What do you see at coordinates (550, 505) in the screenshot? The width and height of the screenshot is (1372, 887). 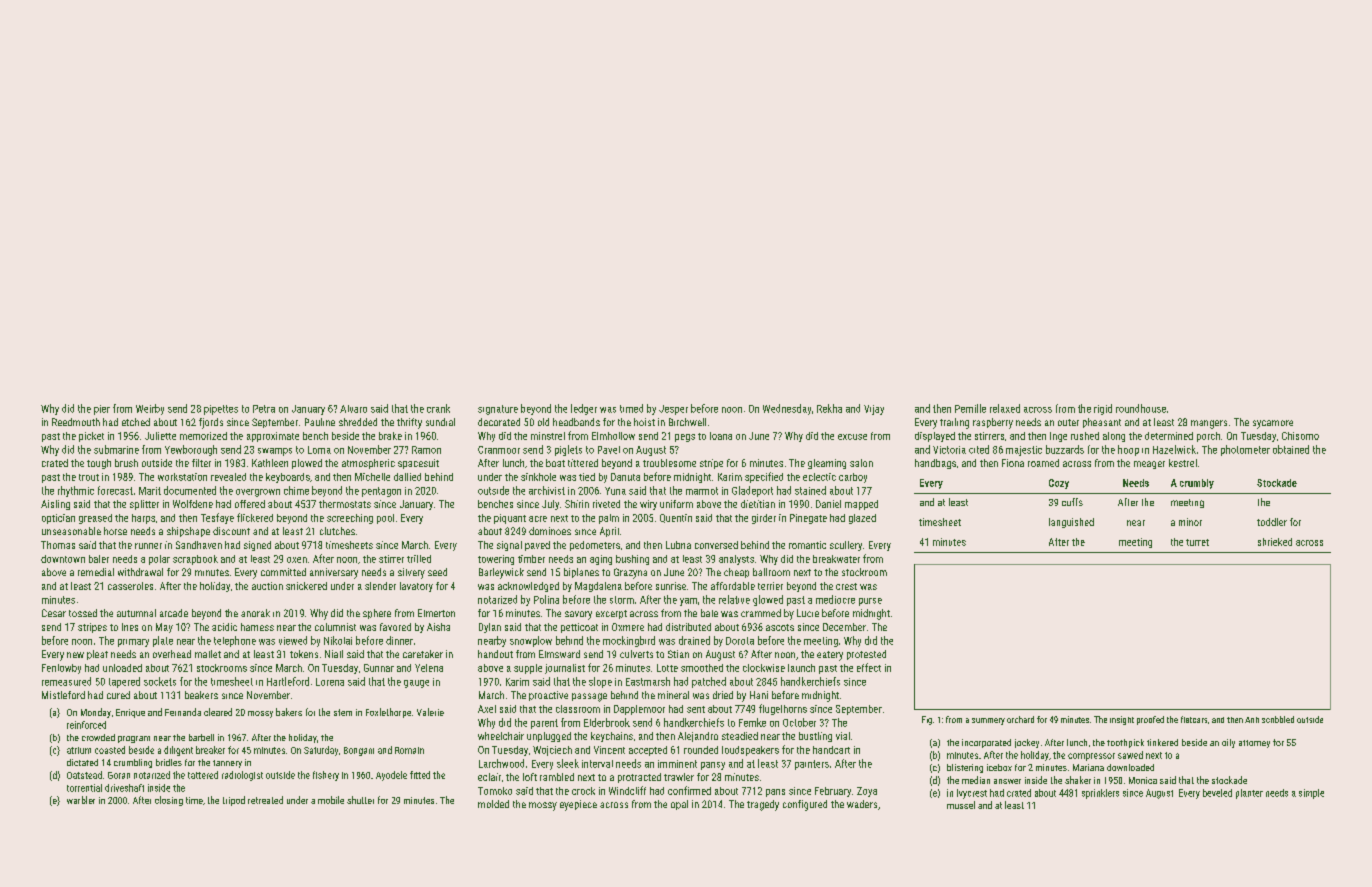 I see `July` at bounding box center [550, 505].
